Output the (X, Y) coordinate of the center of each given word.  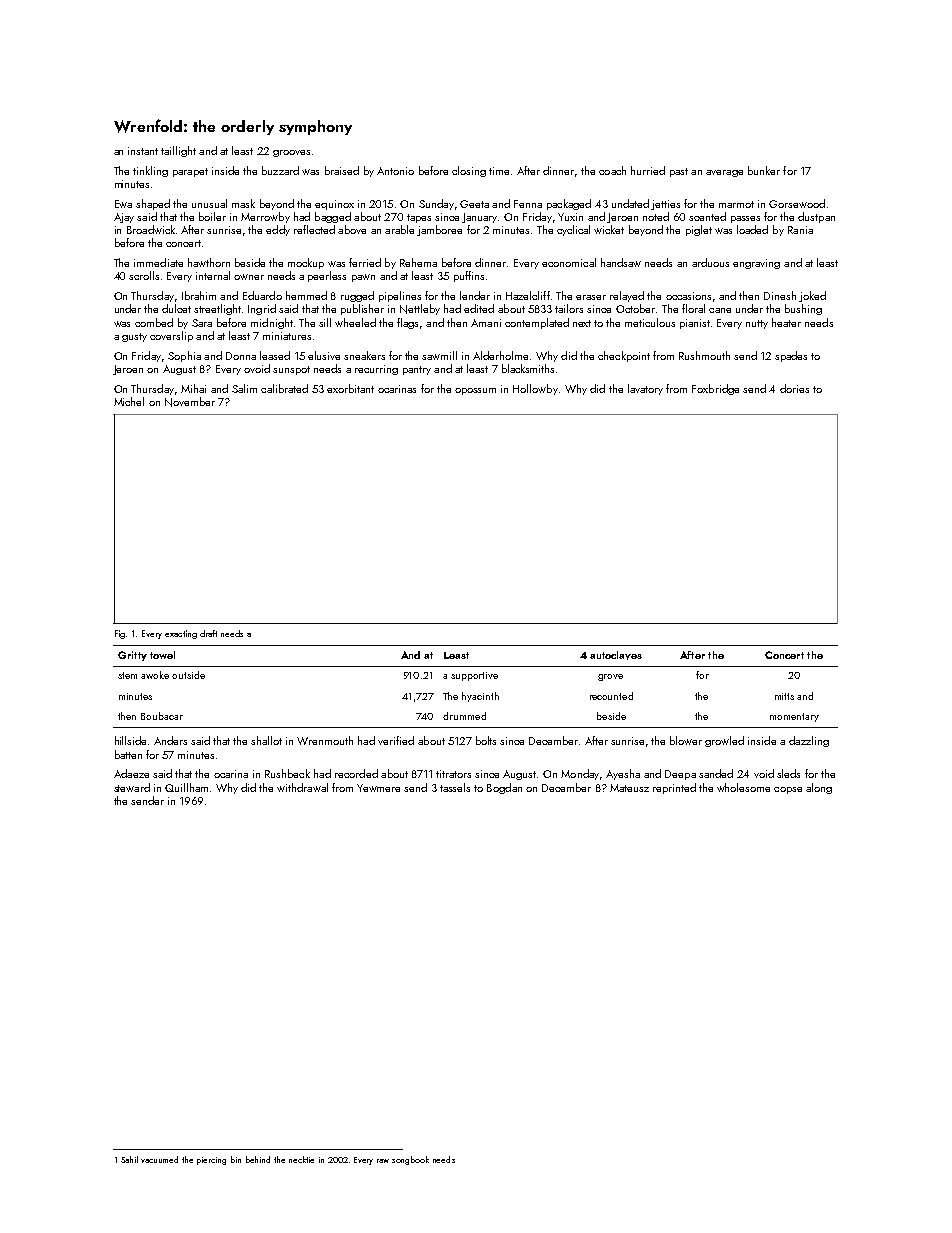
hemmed (306, 295)
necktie (301, 1159)
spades (791, 356)
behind (258, 1159)
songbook (410, 1160)
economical (569, 262)
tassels (455, 787)
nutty (757, 324)
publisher (362, 309)
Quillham (186, 787)
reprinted (674, 788)
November (190, 402)
